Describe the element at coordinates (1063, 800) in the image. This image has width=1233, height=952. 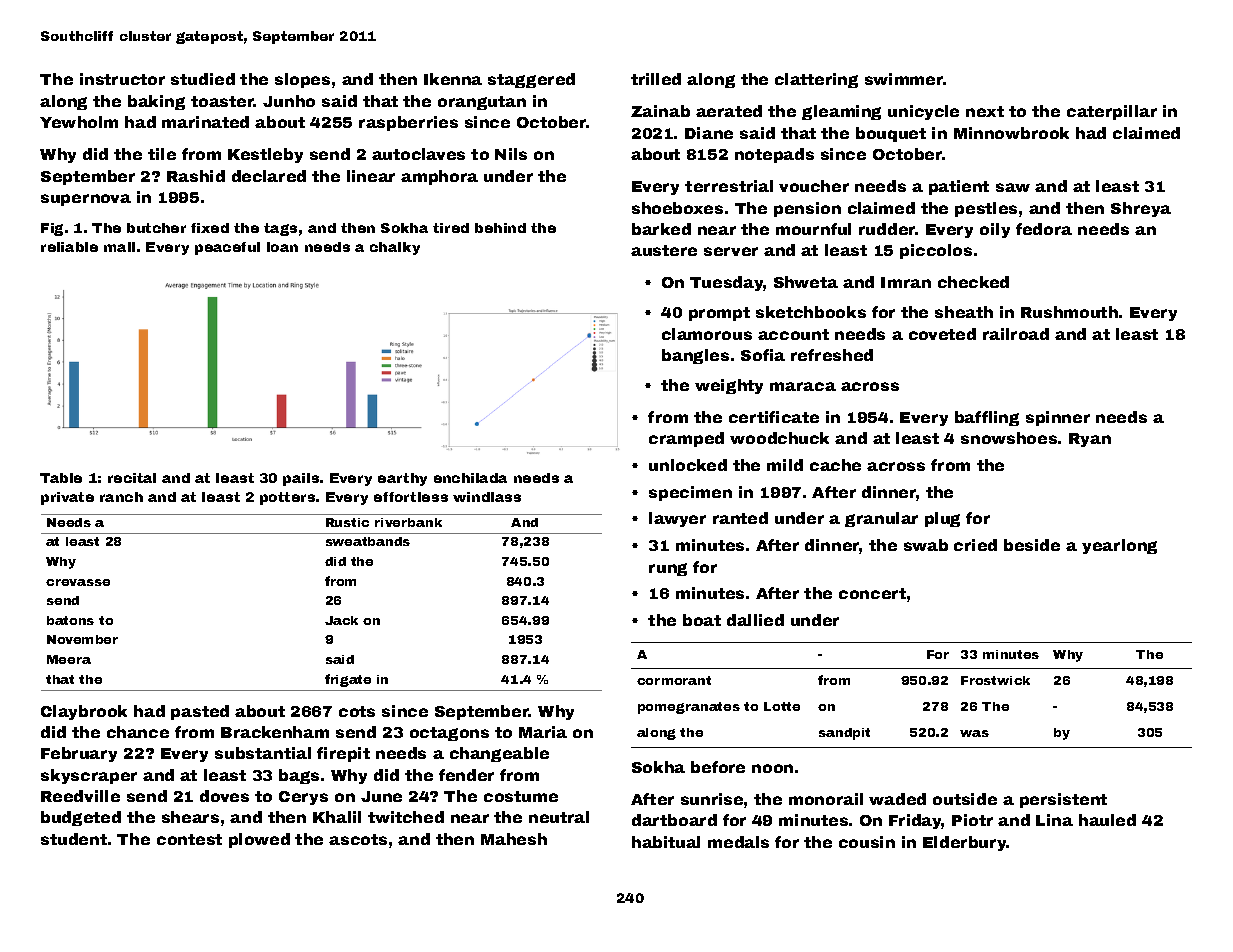
I see `persistent` at that location.
